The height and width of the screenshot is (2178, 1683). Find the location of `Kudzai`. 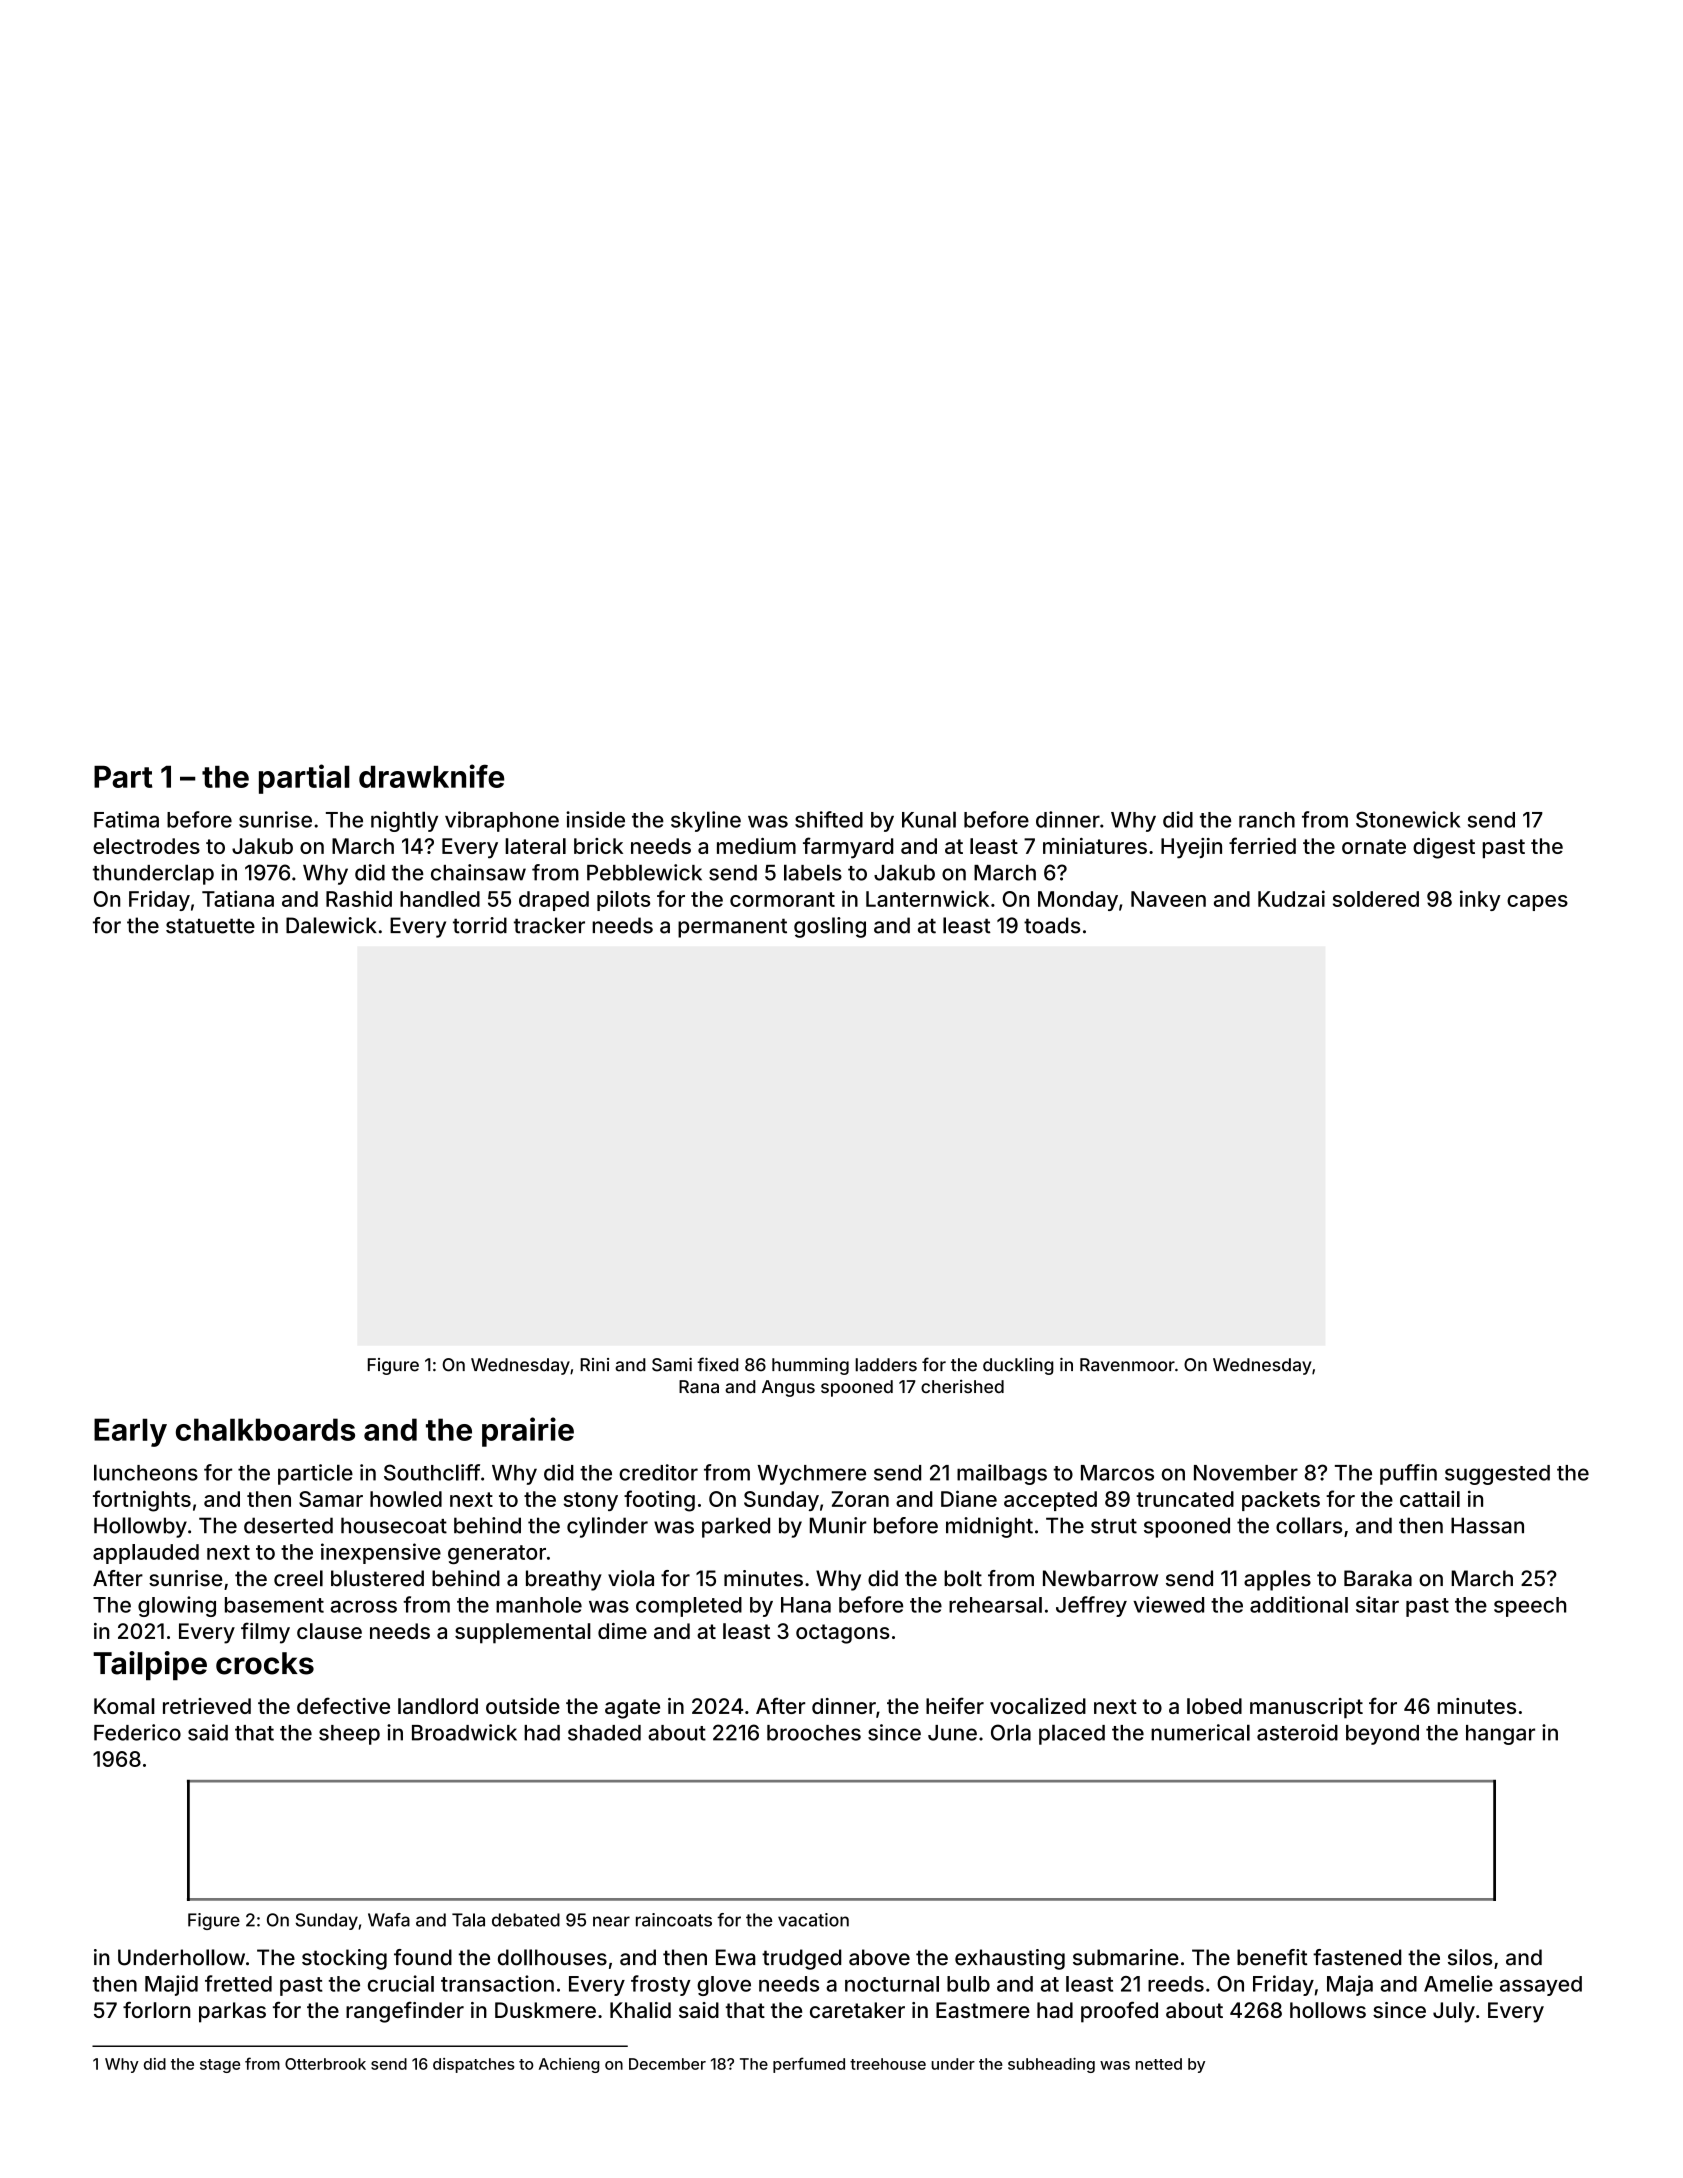

Kudzai is located at coordinates (1291, 898).
